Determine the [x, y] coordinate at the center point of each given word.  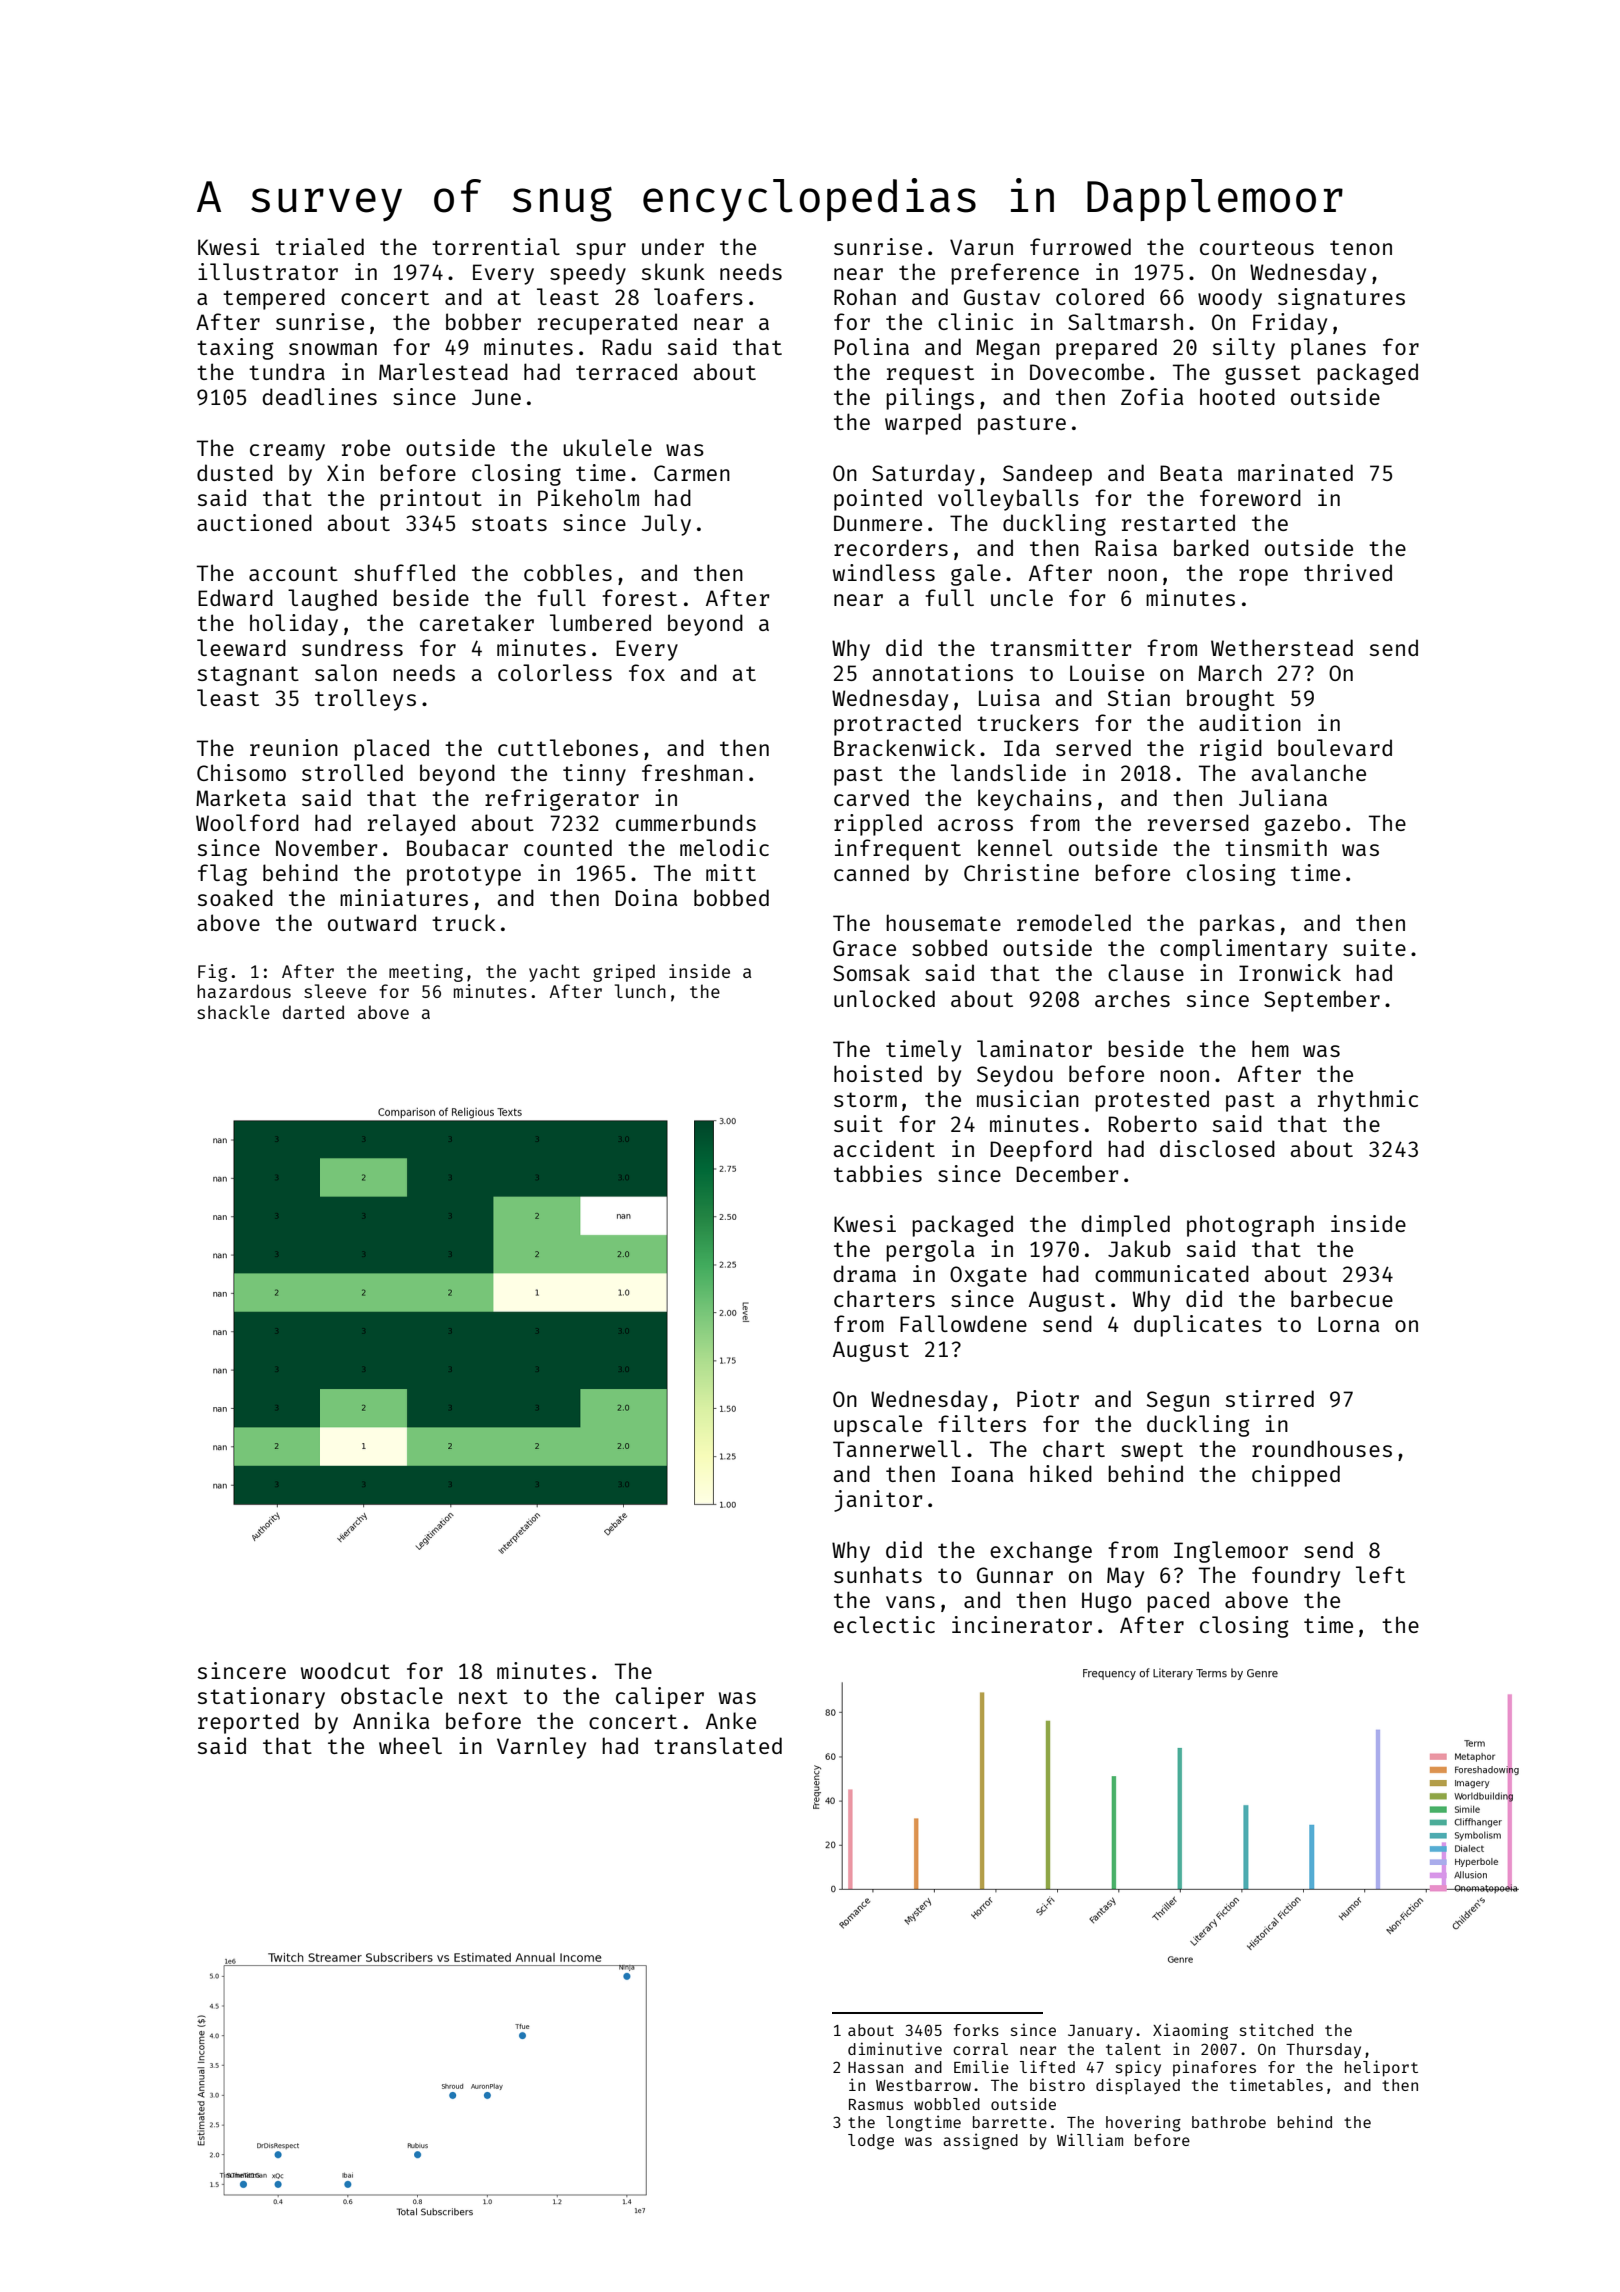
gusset [1263, 375]
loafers [698, 296]
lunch [640, 991]
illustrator [268, 271]
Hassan [875, 2067]
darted [313, 1012]
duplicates [1198, 1326]
